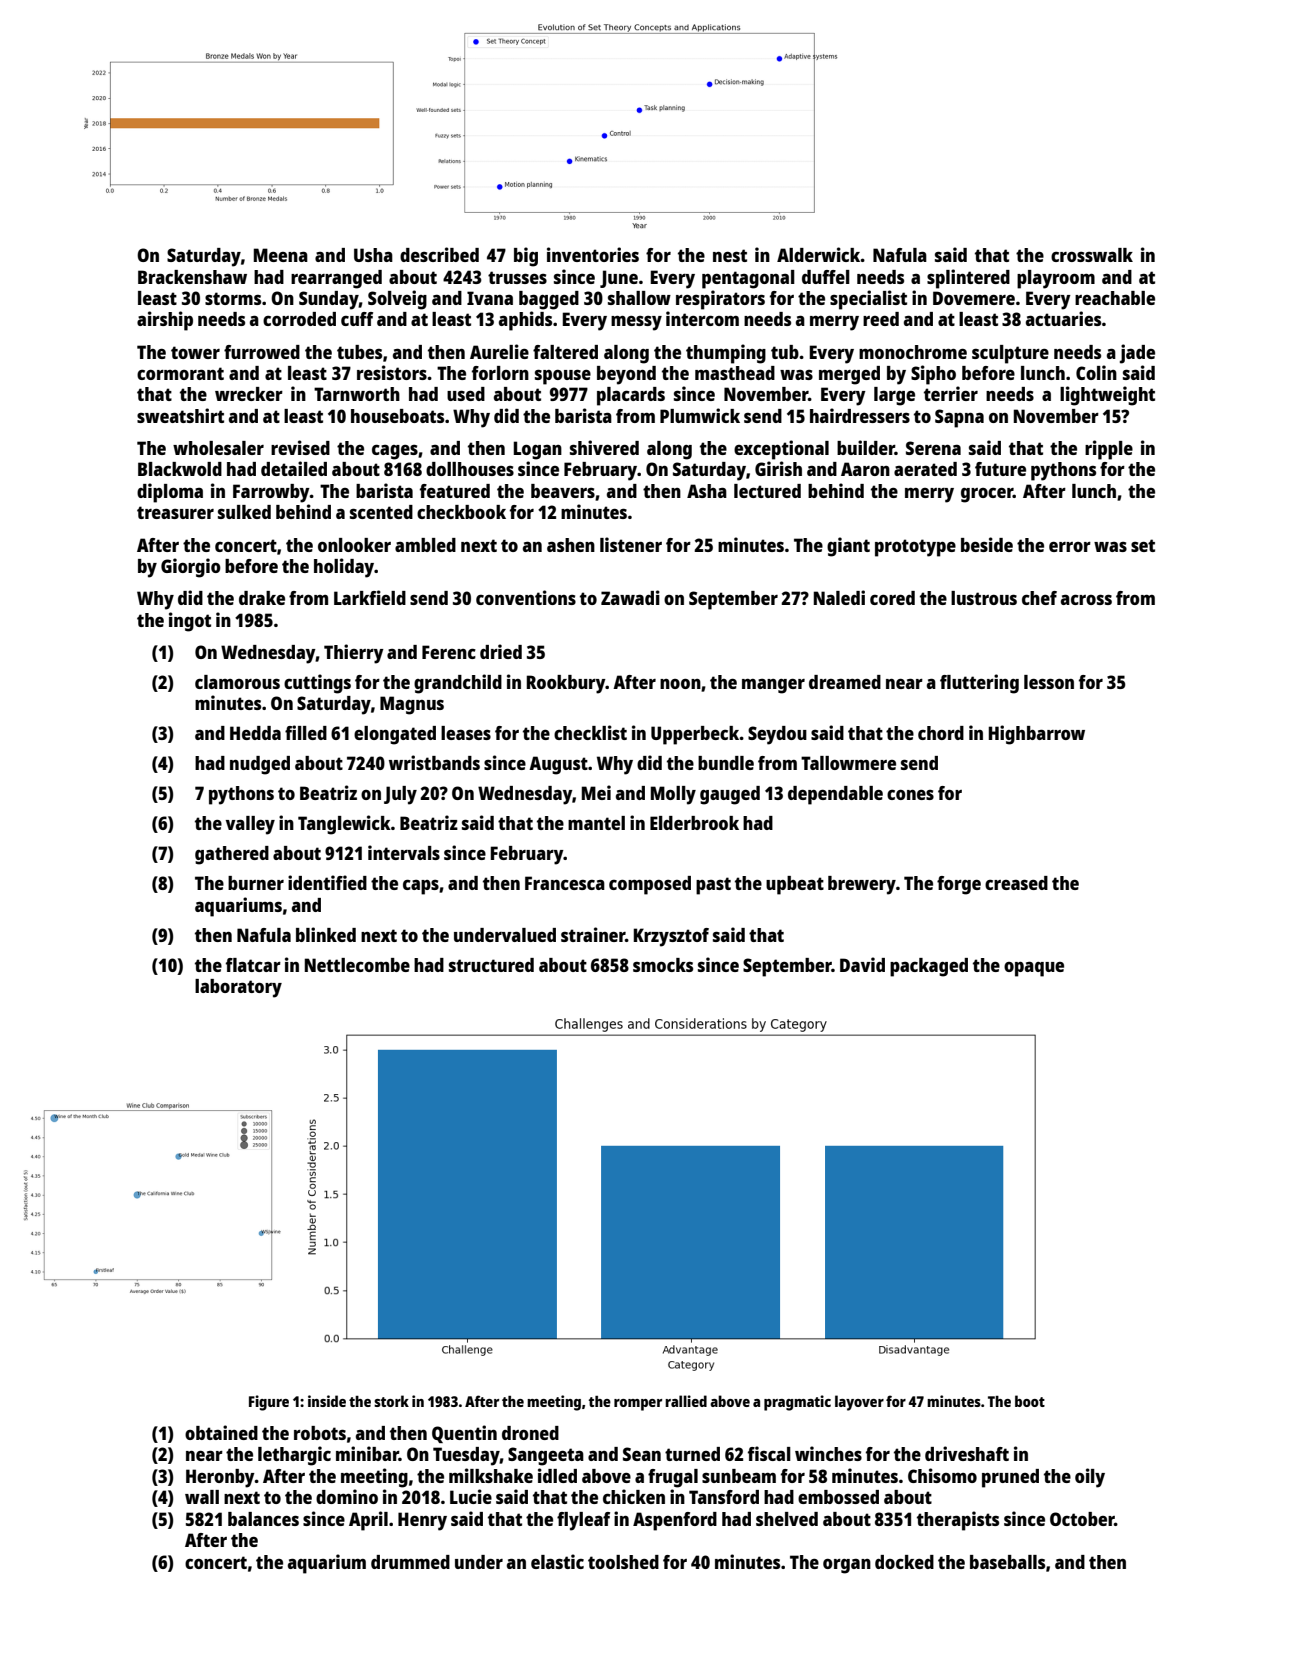 The height and width of the document is (1673, 1293). What do you see at coordinates (192, 277) in the document?
I see `Brackenshaw` at bounding box center [192, 277].
